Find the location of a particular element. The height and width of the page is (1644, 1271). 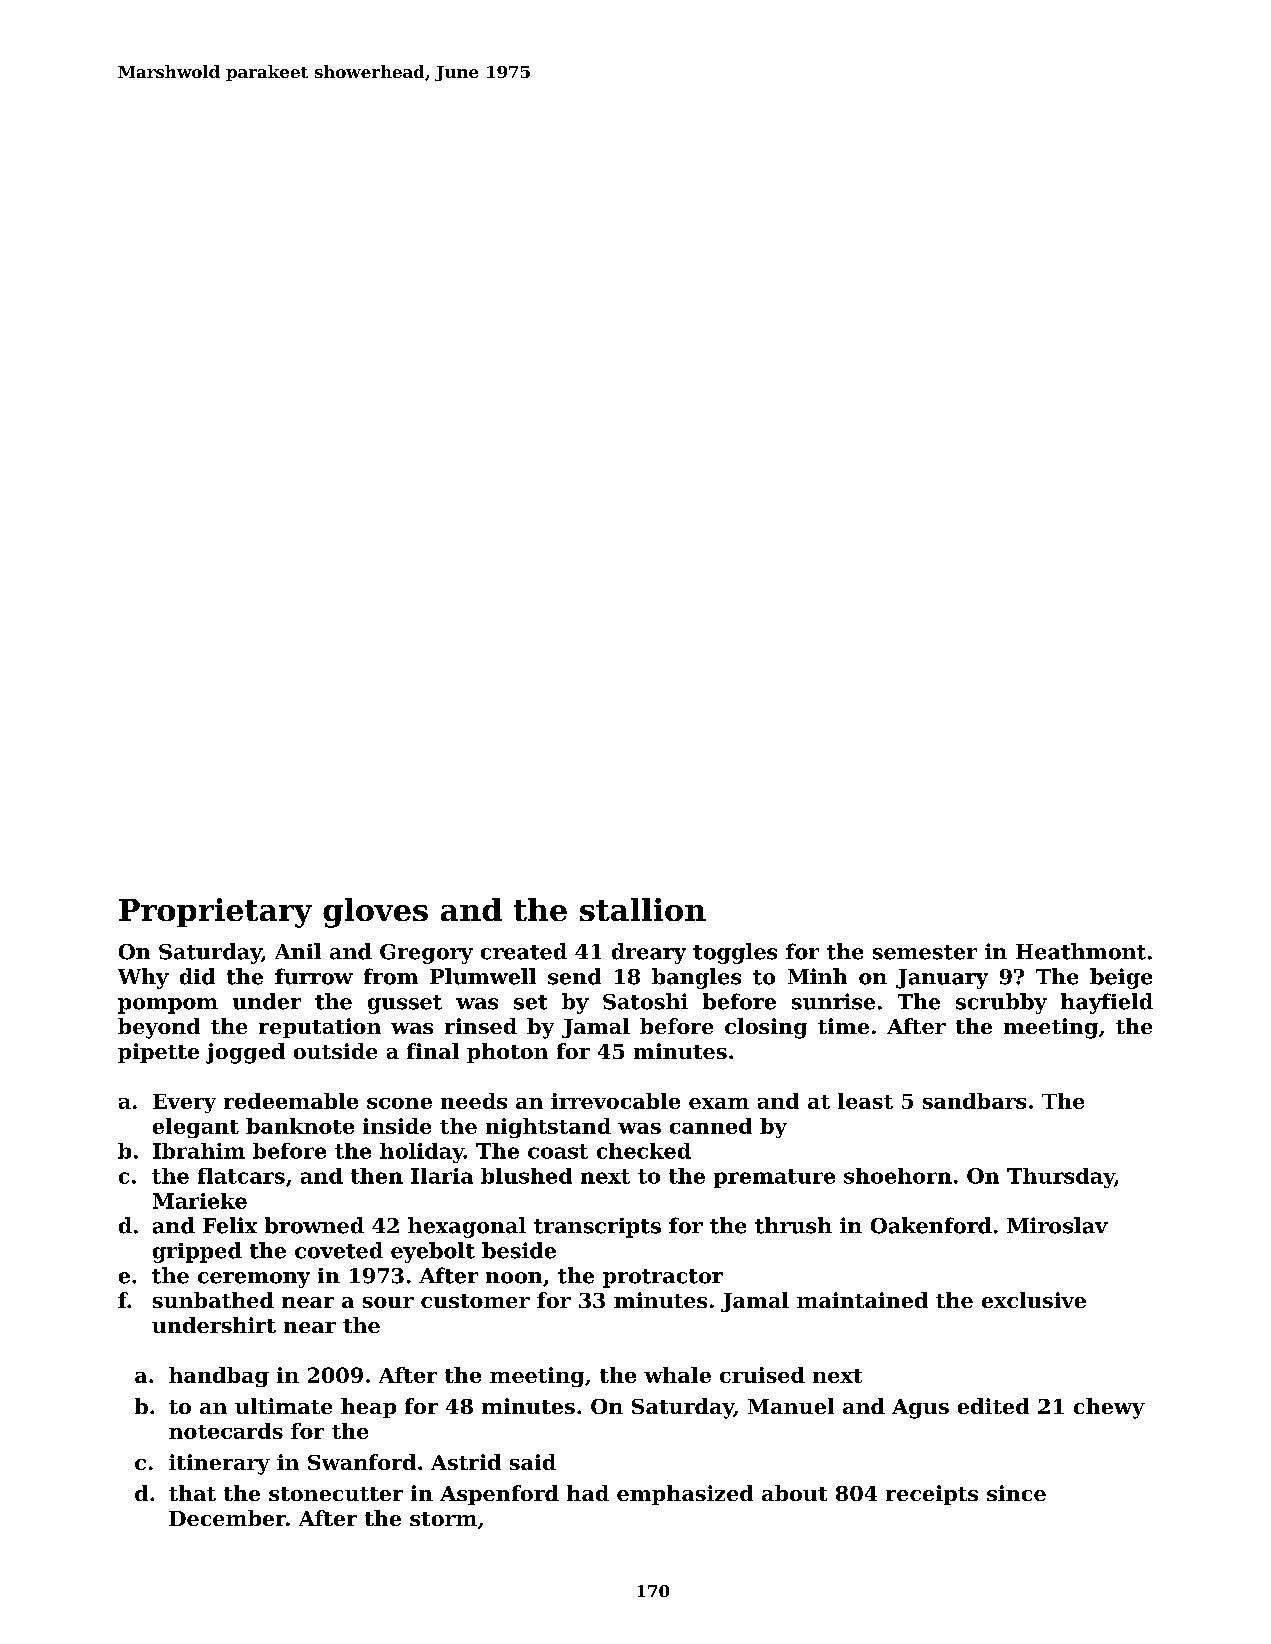

coast is located at coordinates (558, 1151).
